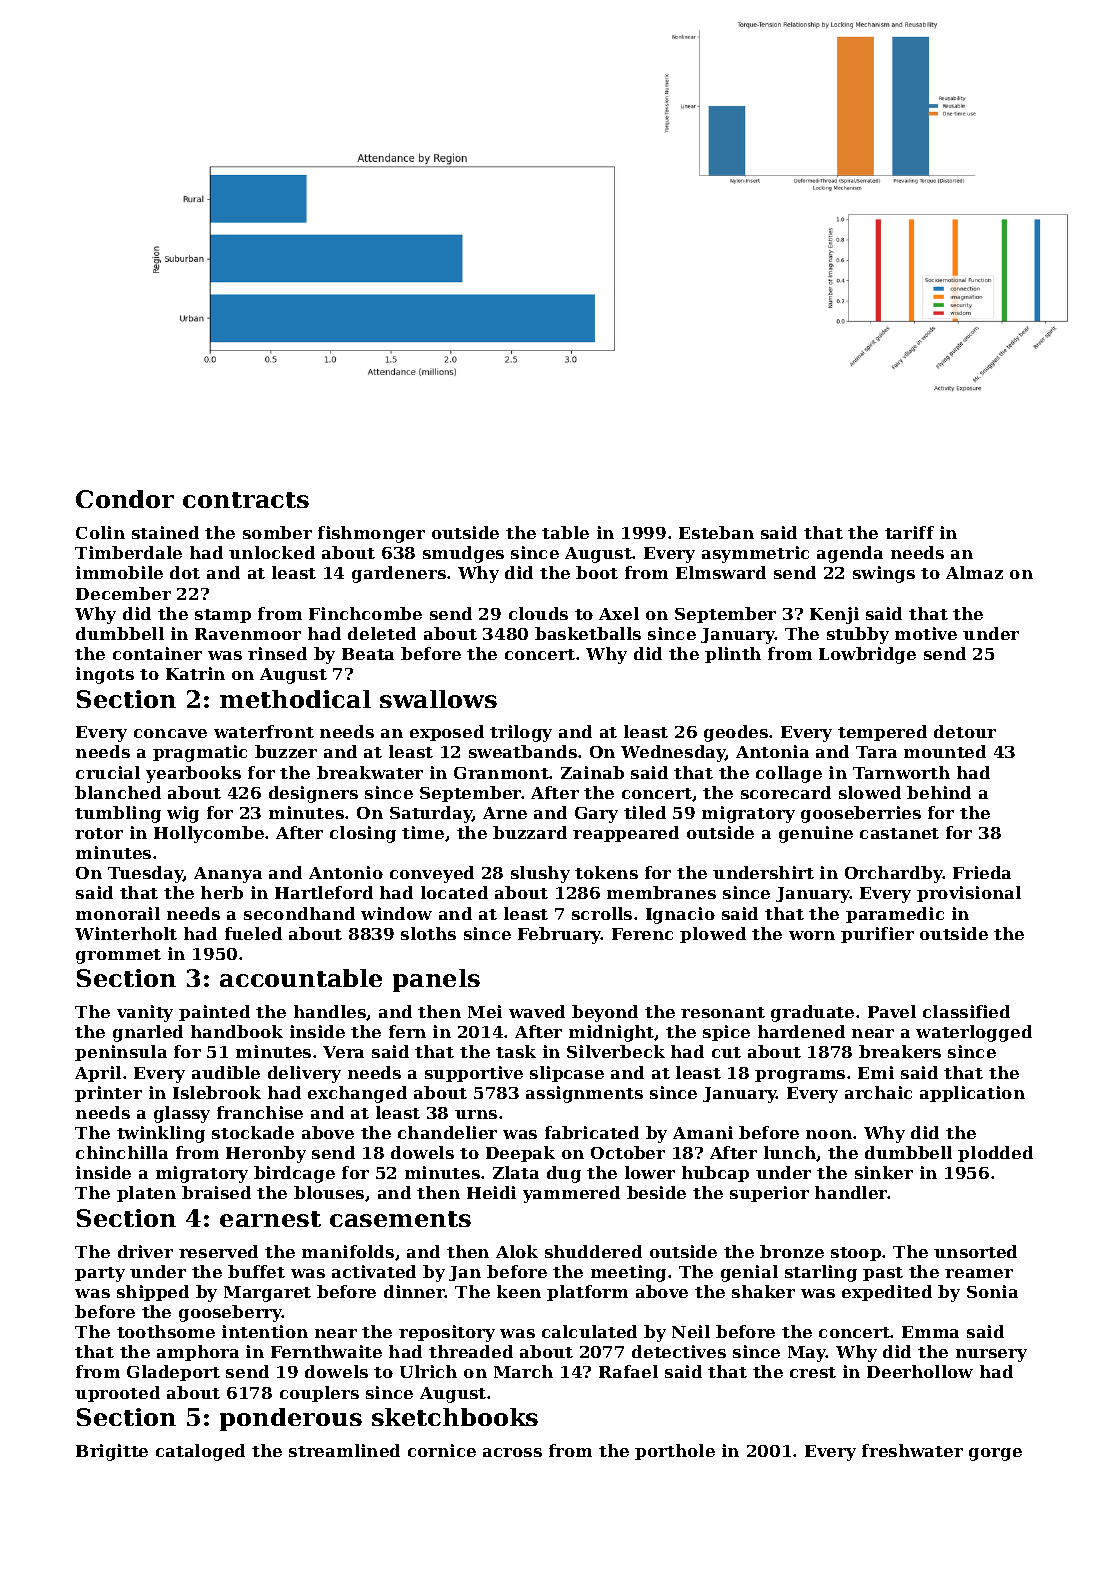 The width and height of the screenshot is (1110, 1570). I want to click on Esteban, so click(716, 532).
